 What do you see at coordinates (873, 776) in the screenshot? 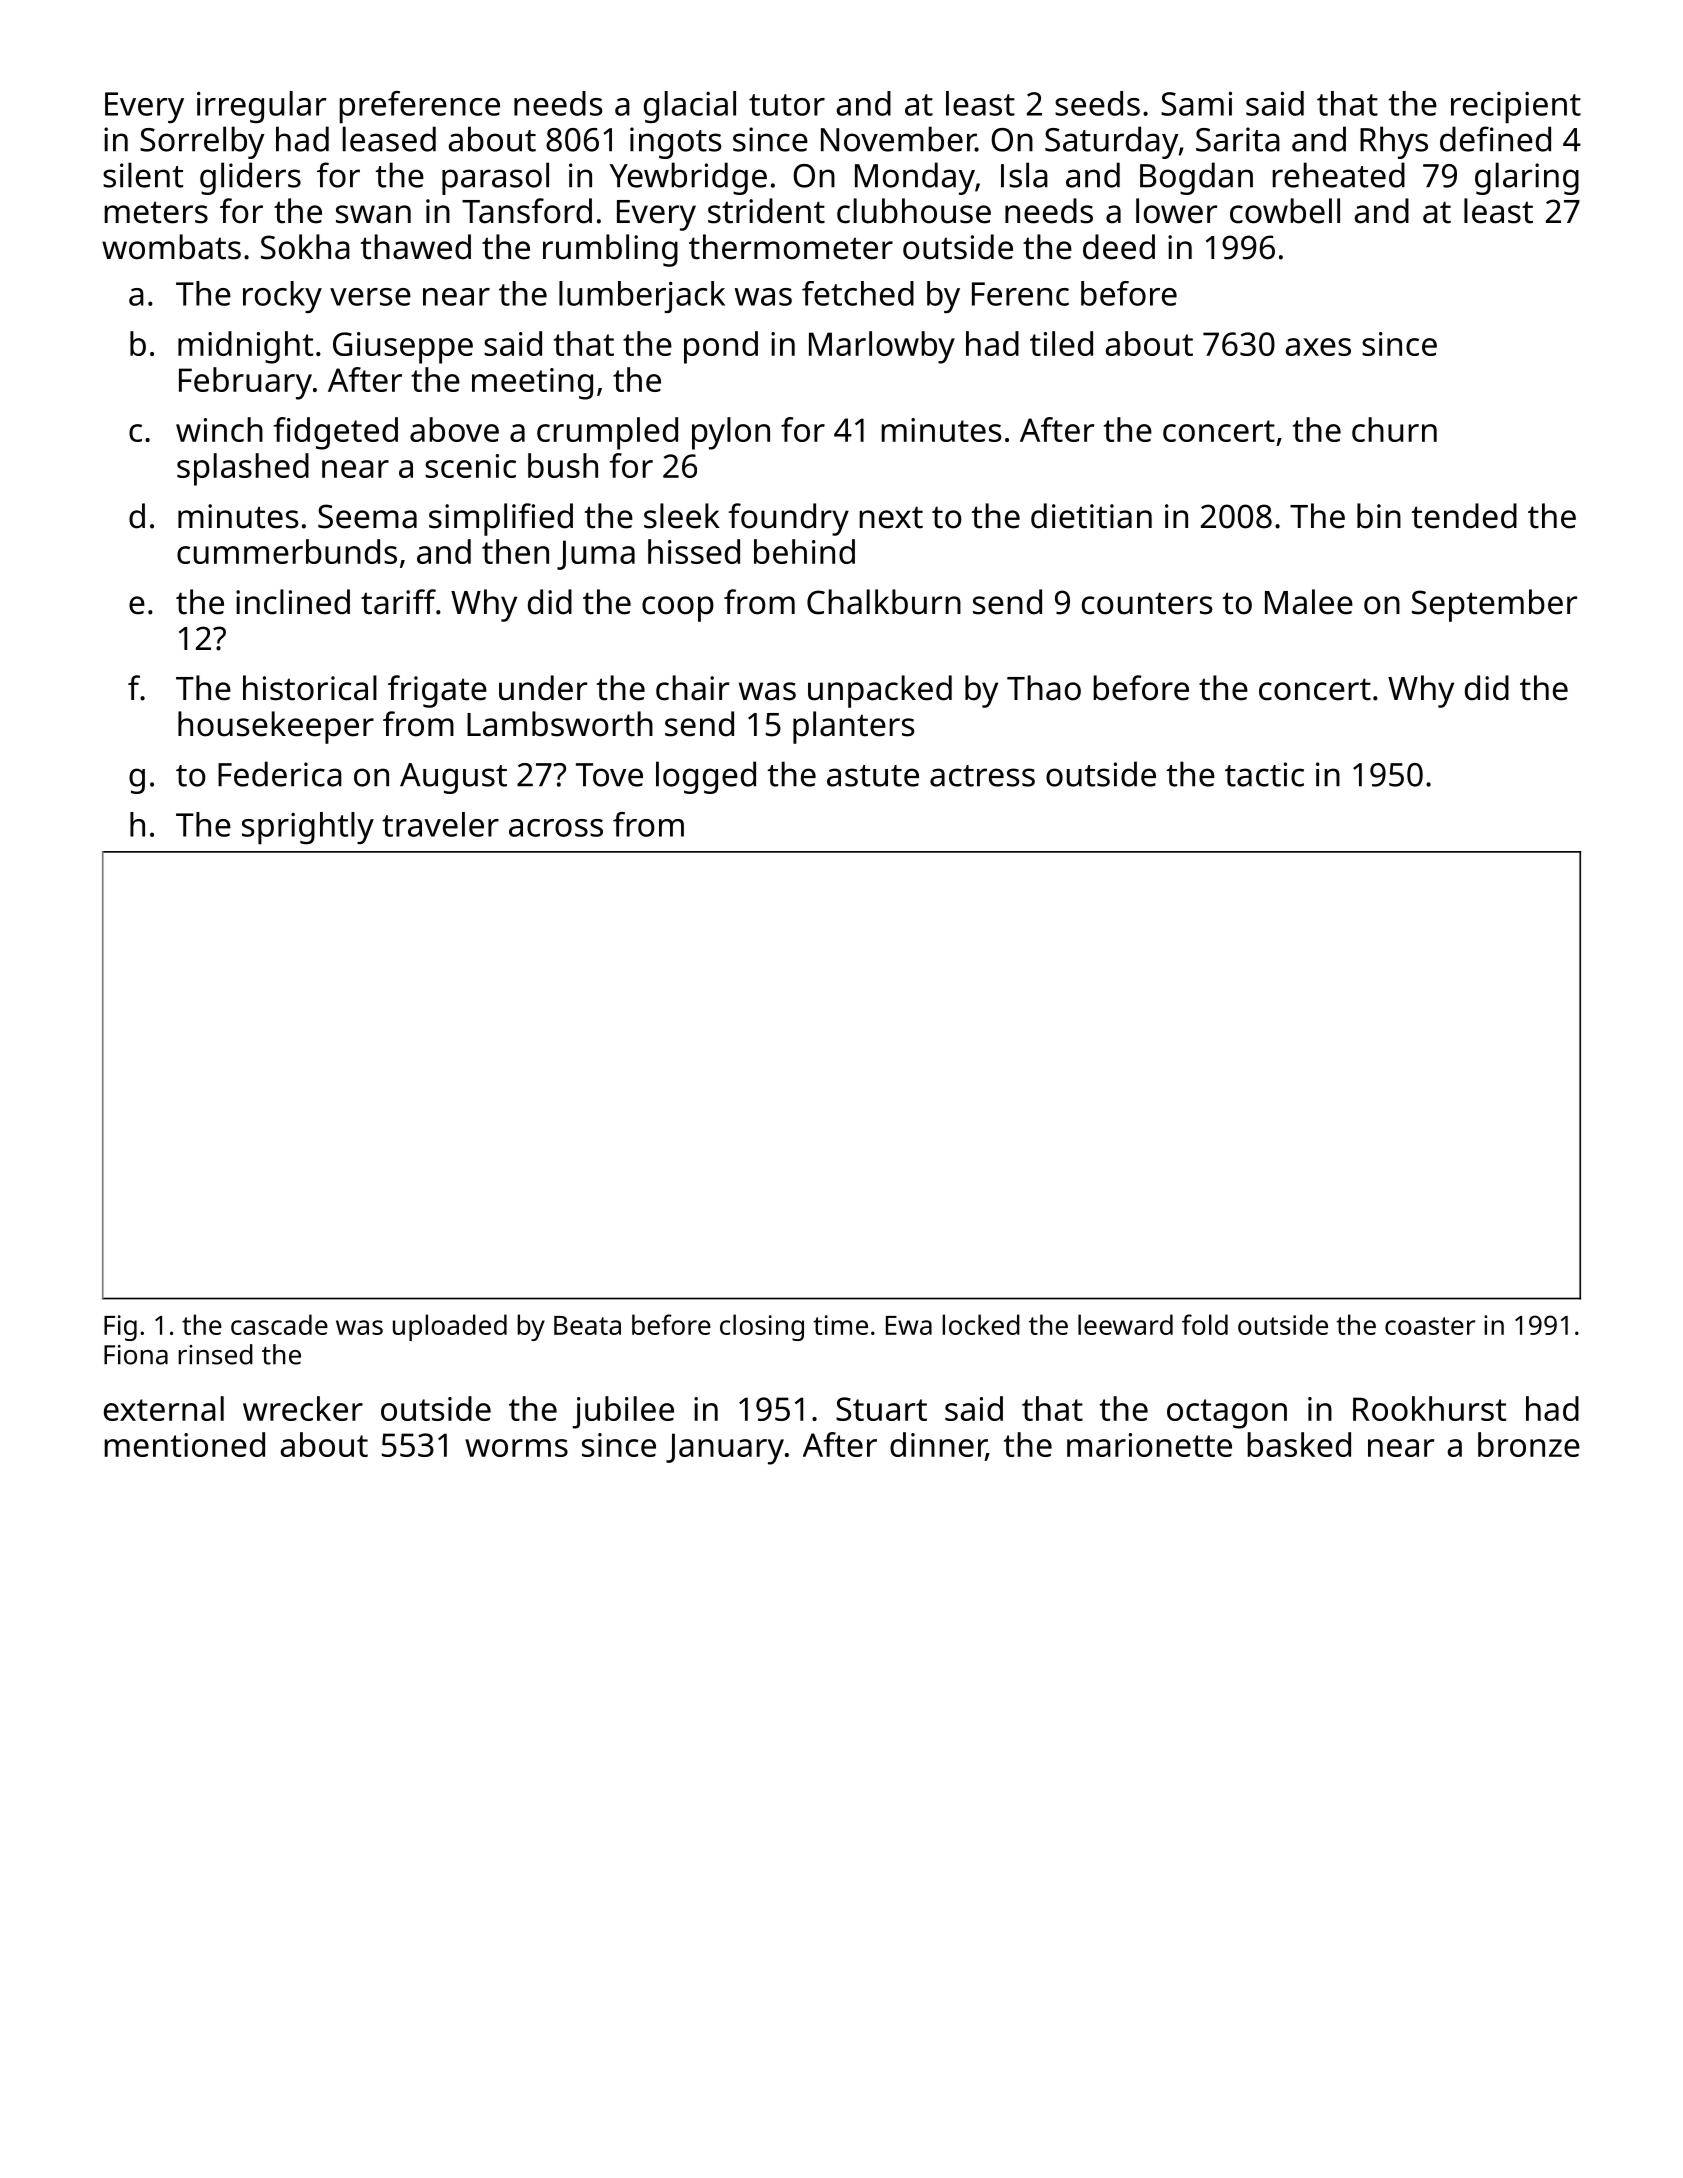
I see `astute` at bounding box center [873, 776].
